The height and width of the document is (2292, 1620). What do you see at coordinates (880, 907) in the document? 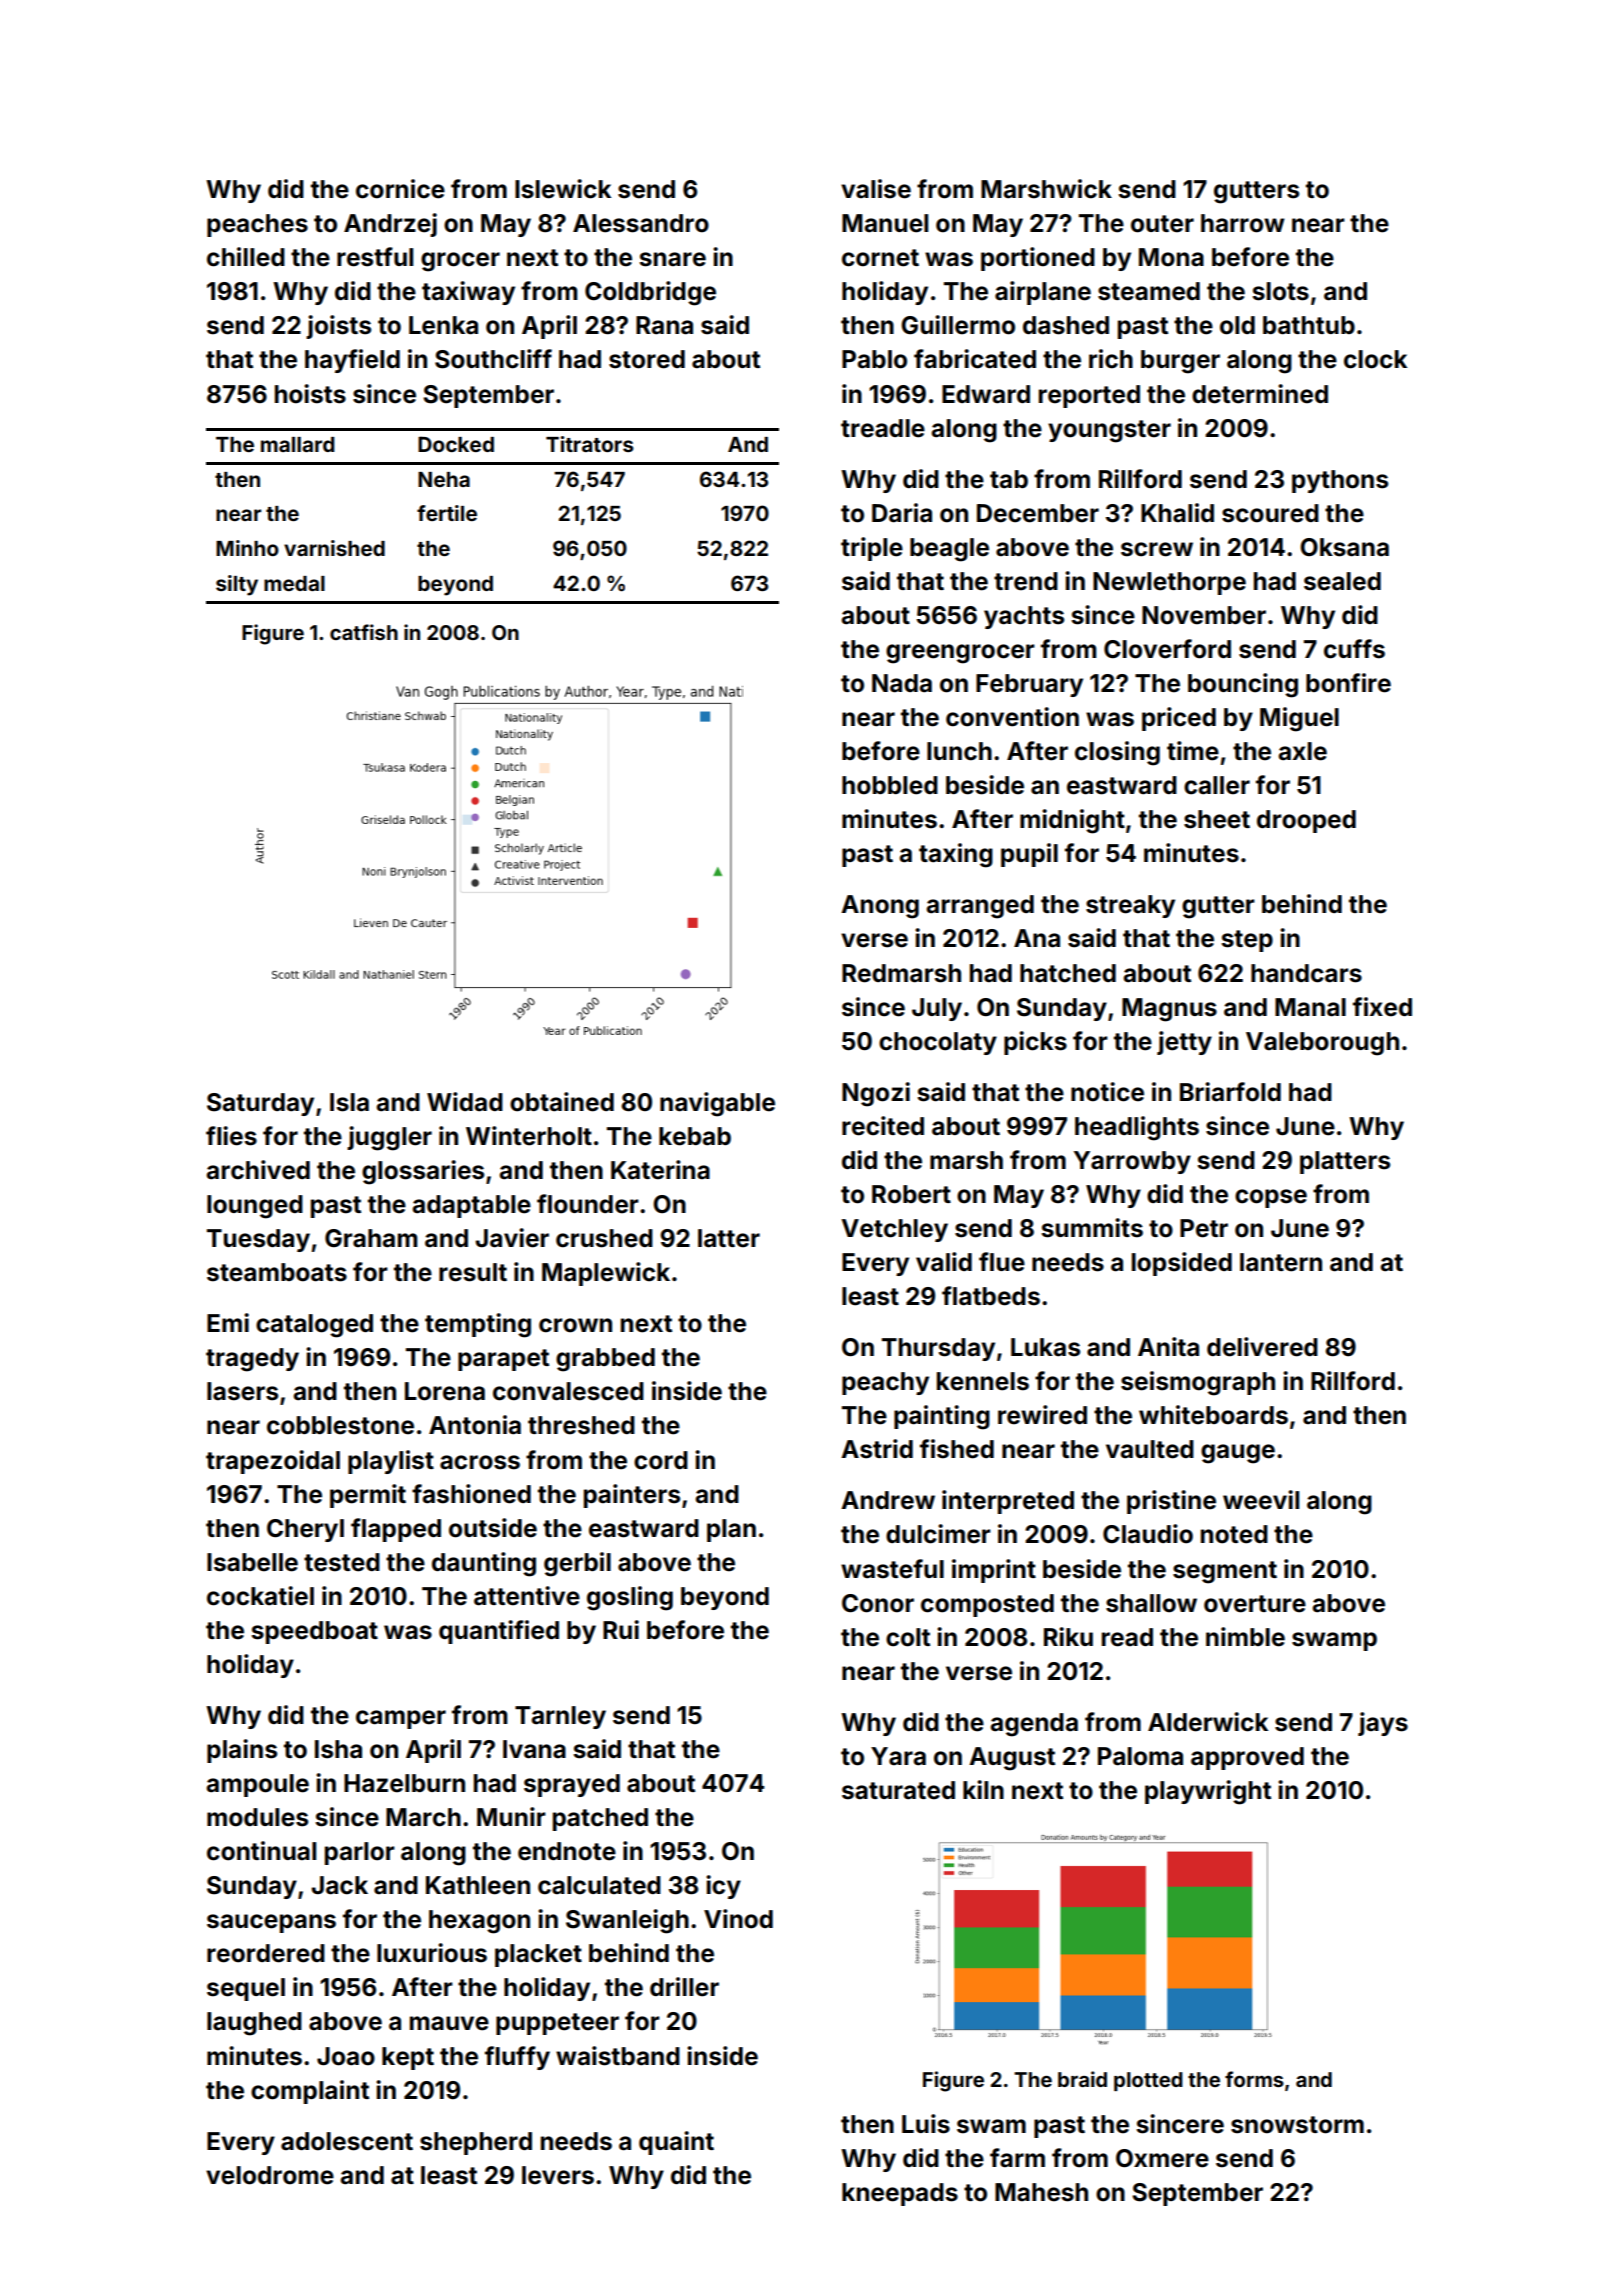
I see `Anong` at bounding box center [880, 907].
